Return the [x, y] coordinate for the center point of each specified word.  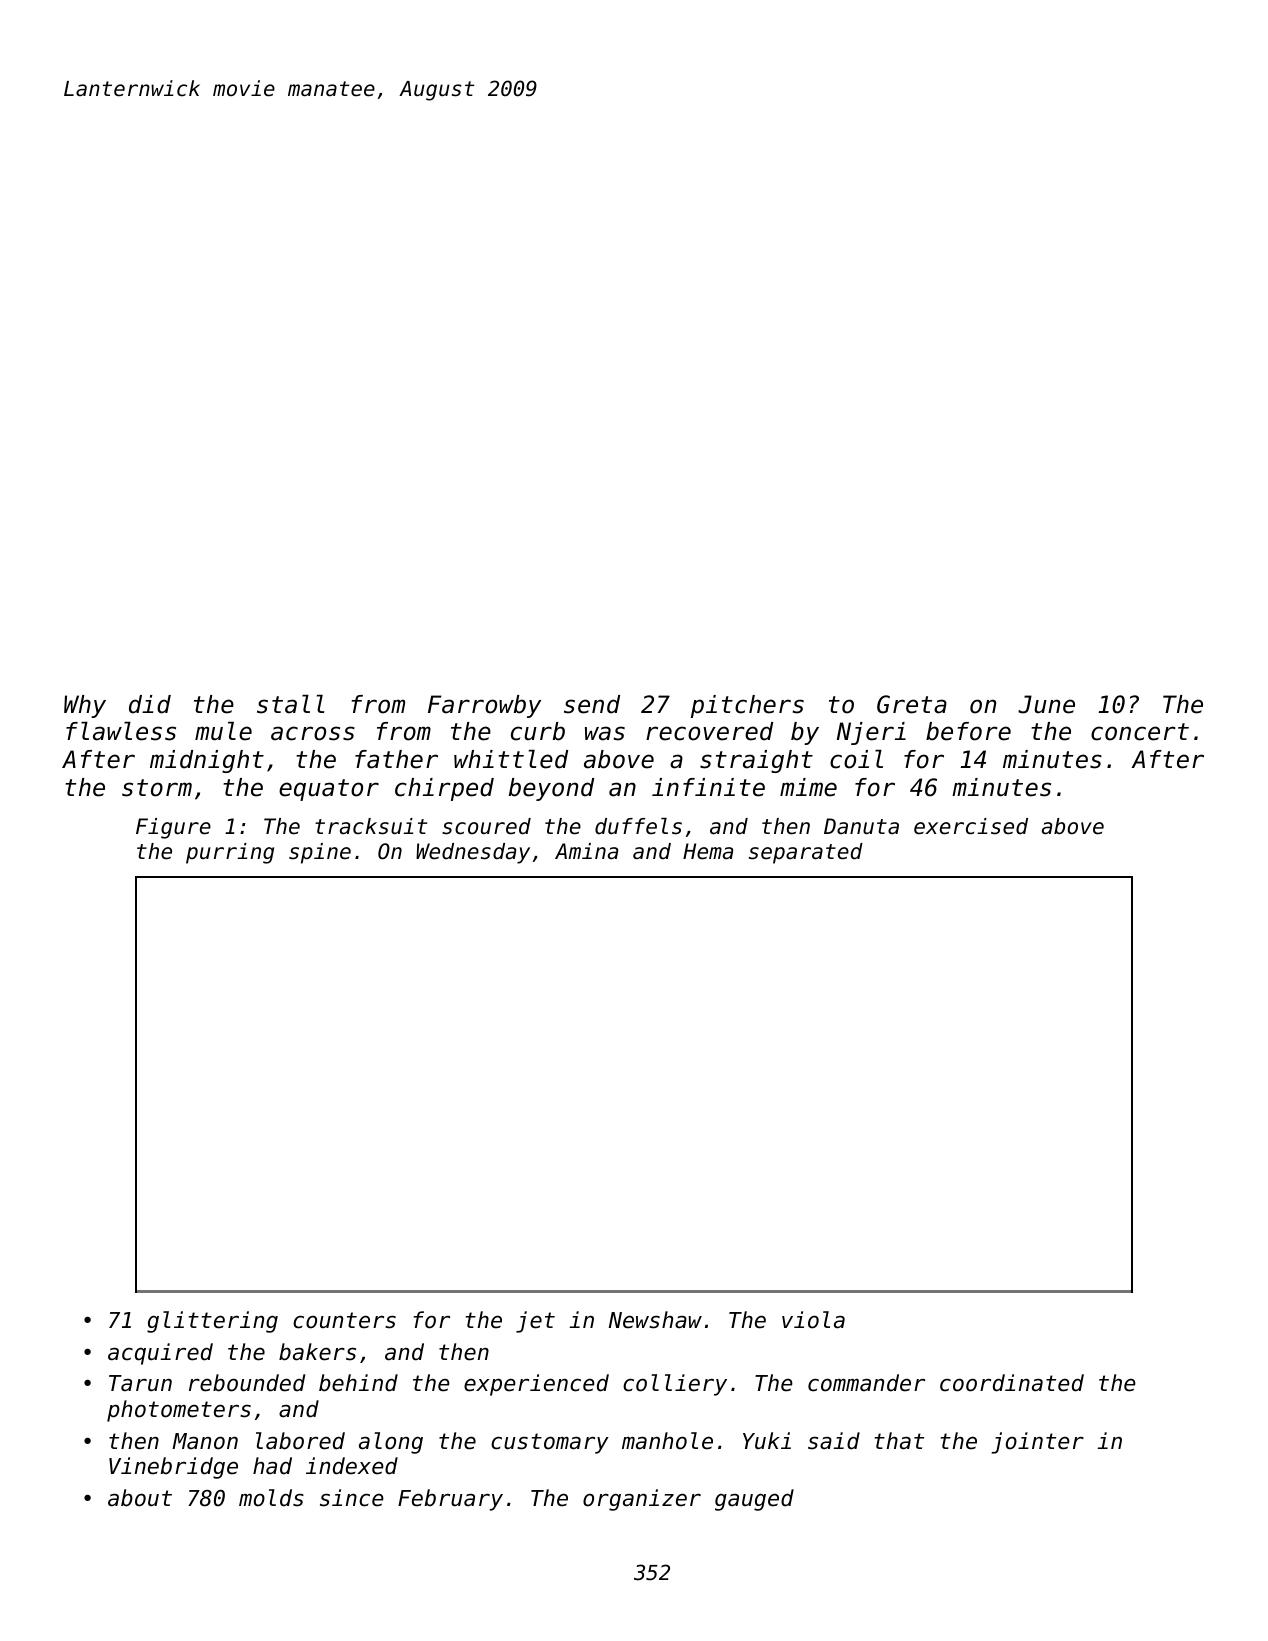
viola [813, 1320]
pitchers [747, 706]
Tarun [140, 1383]
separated [806, 853]
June [1046, 704]
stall [290, 704]
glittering [212, 1322]
